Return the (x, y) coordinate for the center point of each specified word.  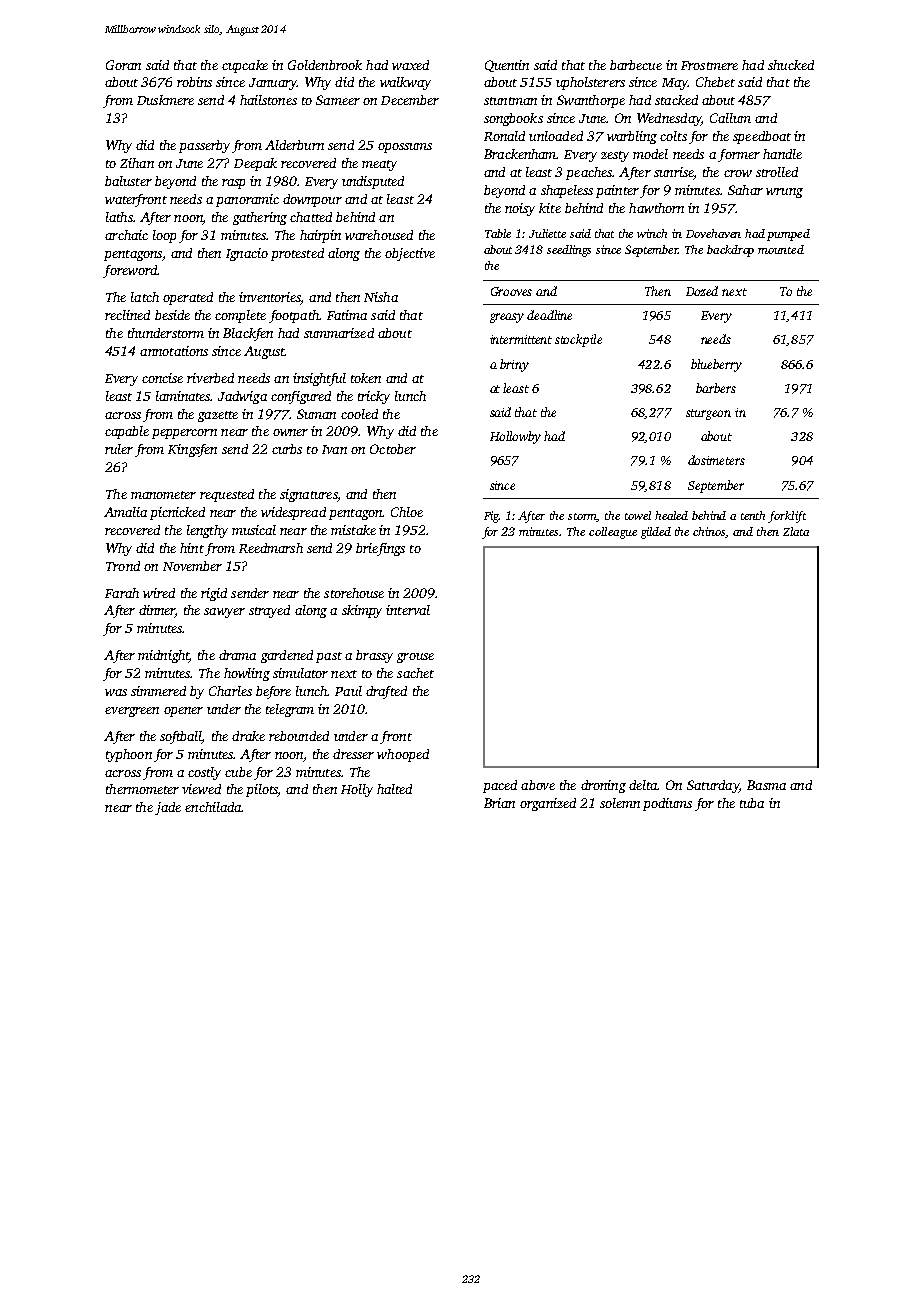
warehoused (379, 235)
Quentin (507, 66)
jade (168, 808)
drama (237, 655)
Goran (123, 65)
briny (514, 365)
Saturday (713, 786)
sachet (415, 673)
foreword (130, 271)
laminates (183, 396)
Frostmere (709, 65)
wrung (784, 193)
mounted (781, 249)
